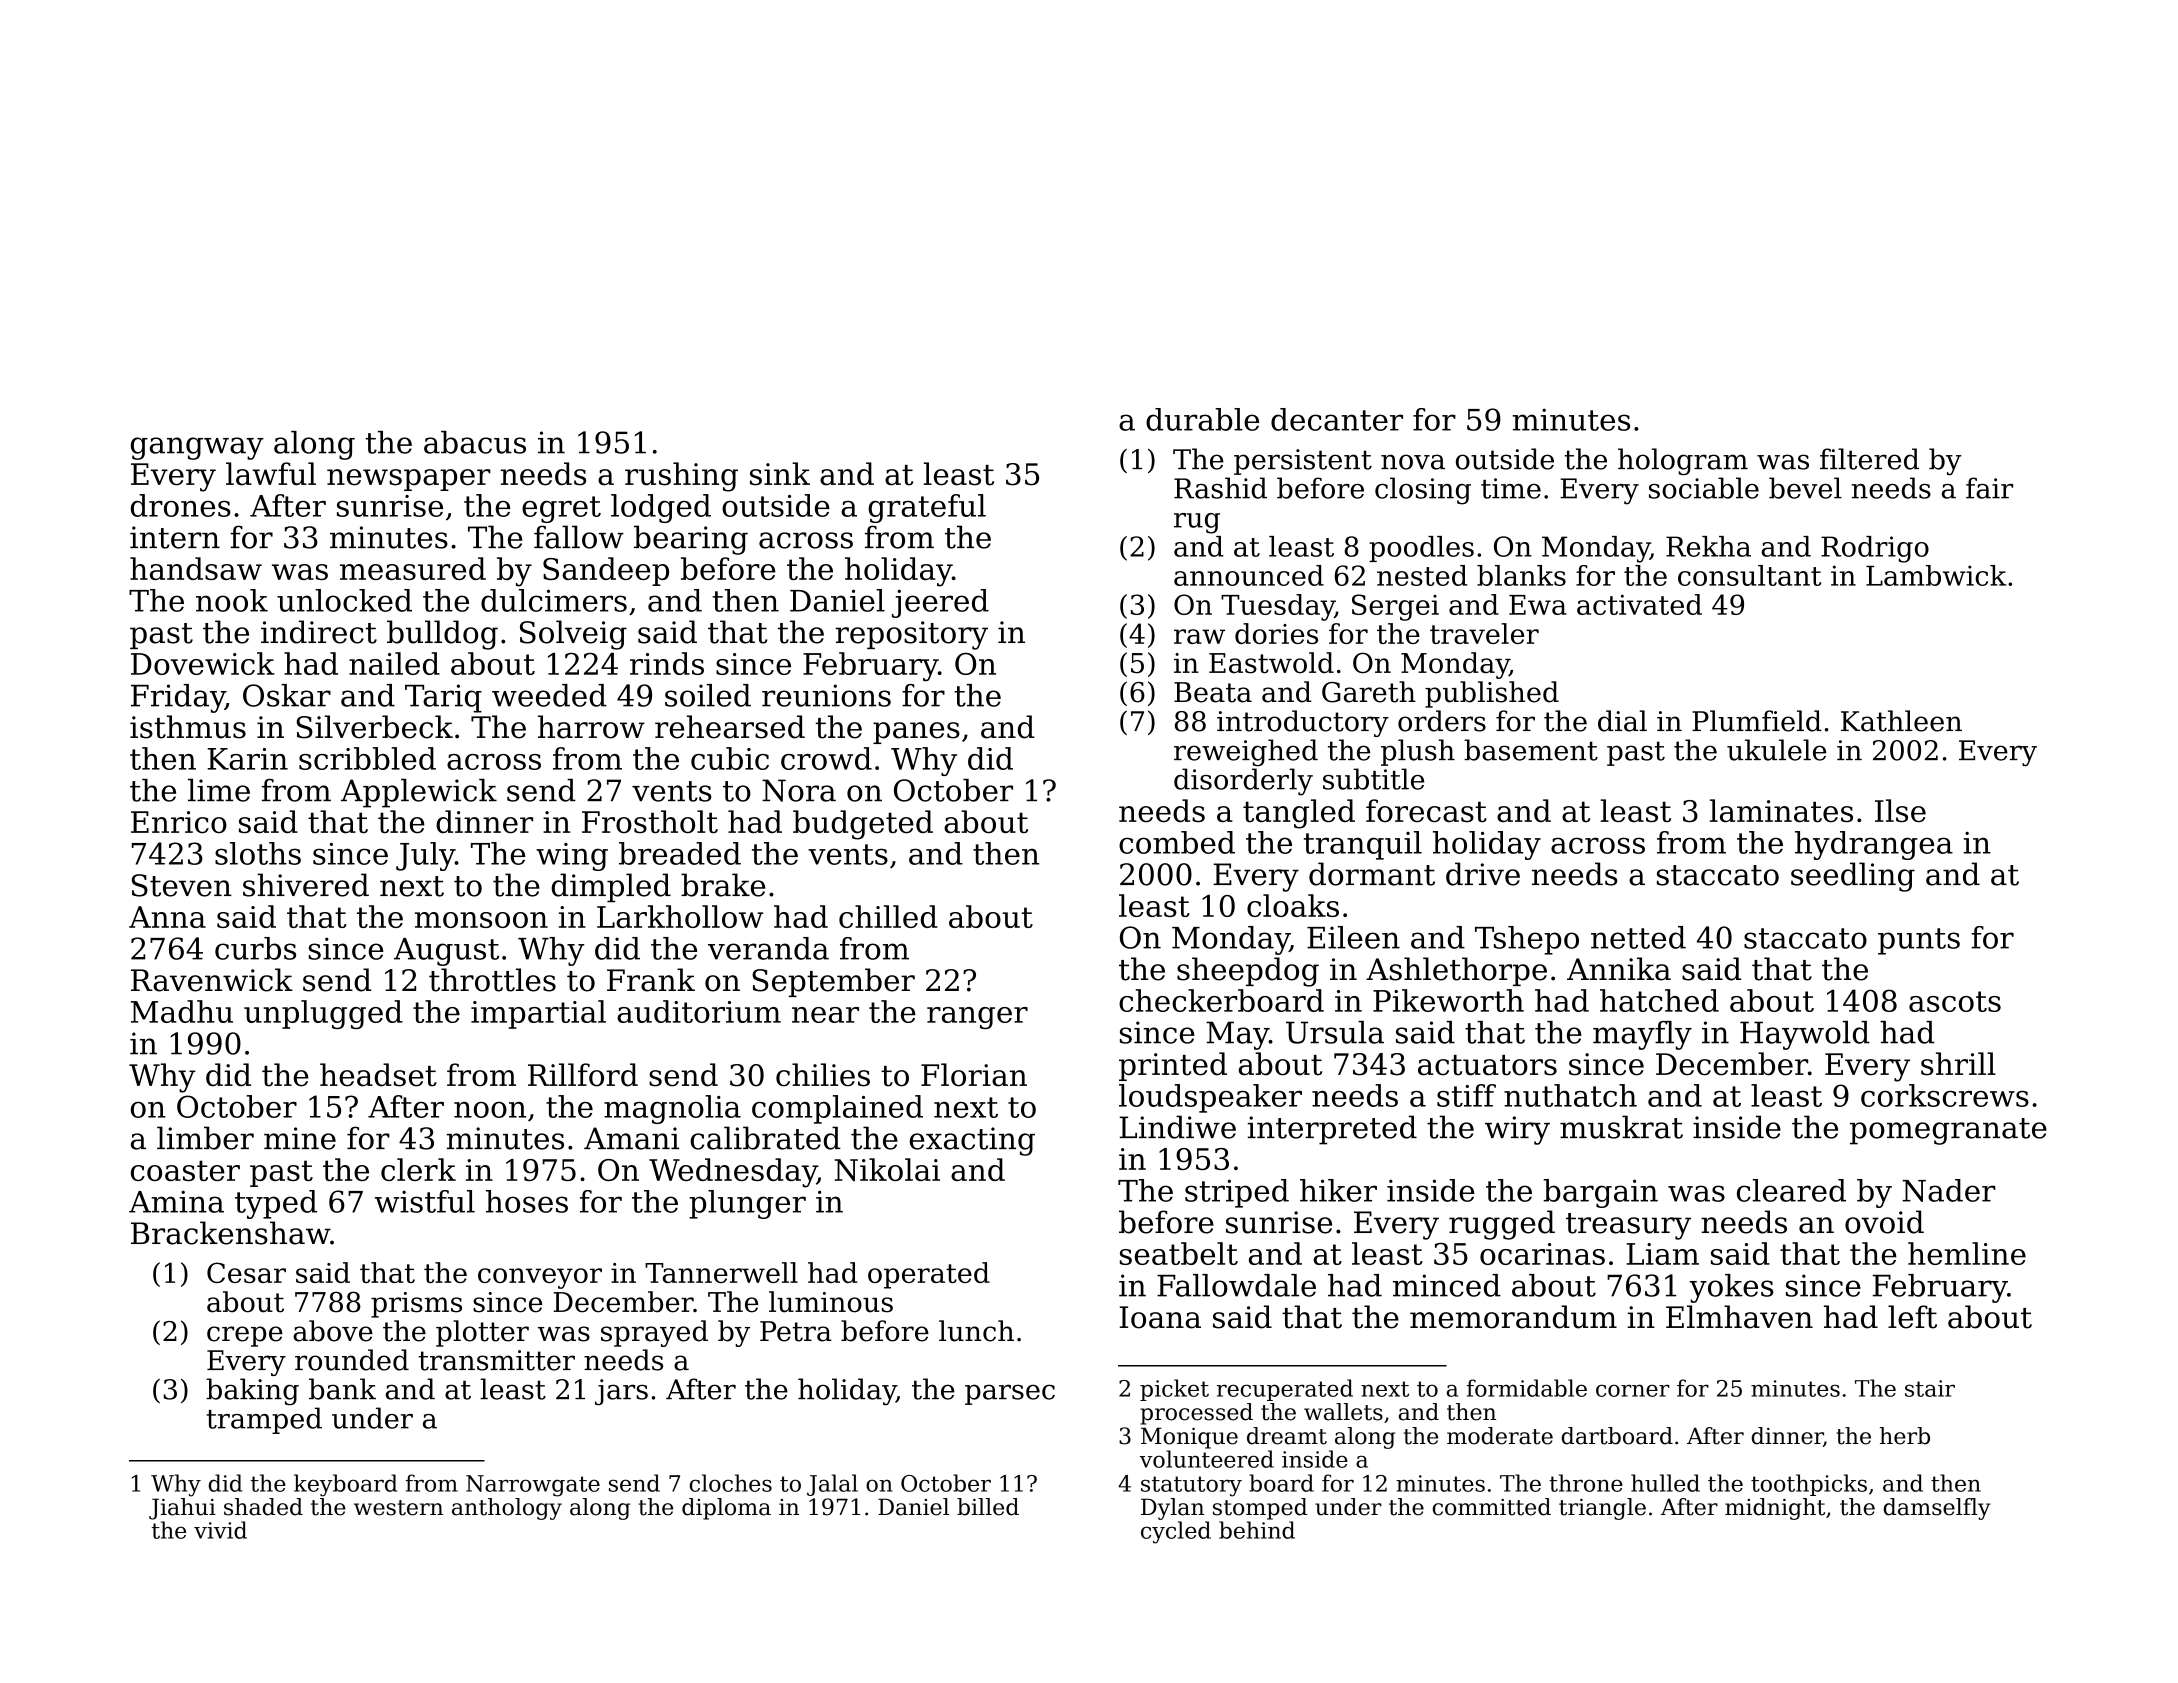 Image resolution: width=2178 pixels, height=1683 pixels. What do you see at coordinates (232, 600) in the page?
I see `nook` at bounding box center [232, 600].
